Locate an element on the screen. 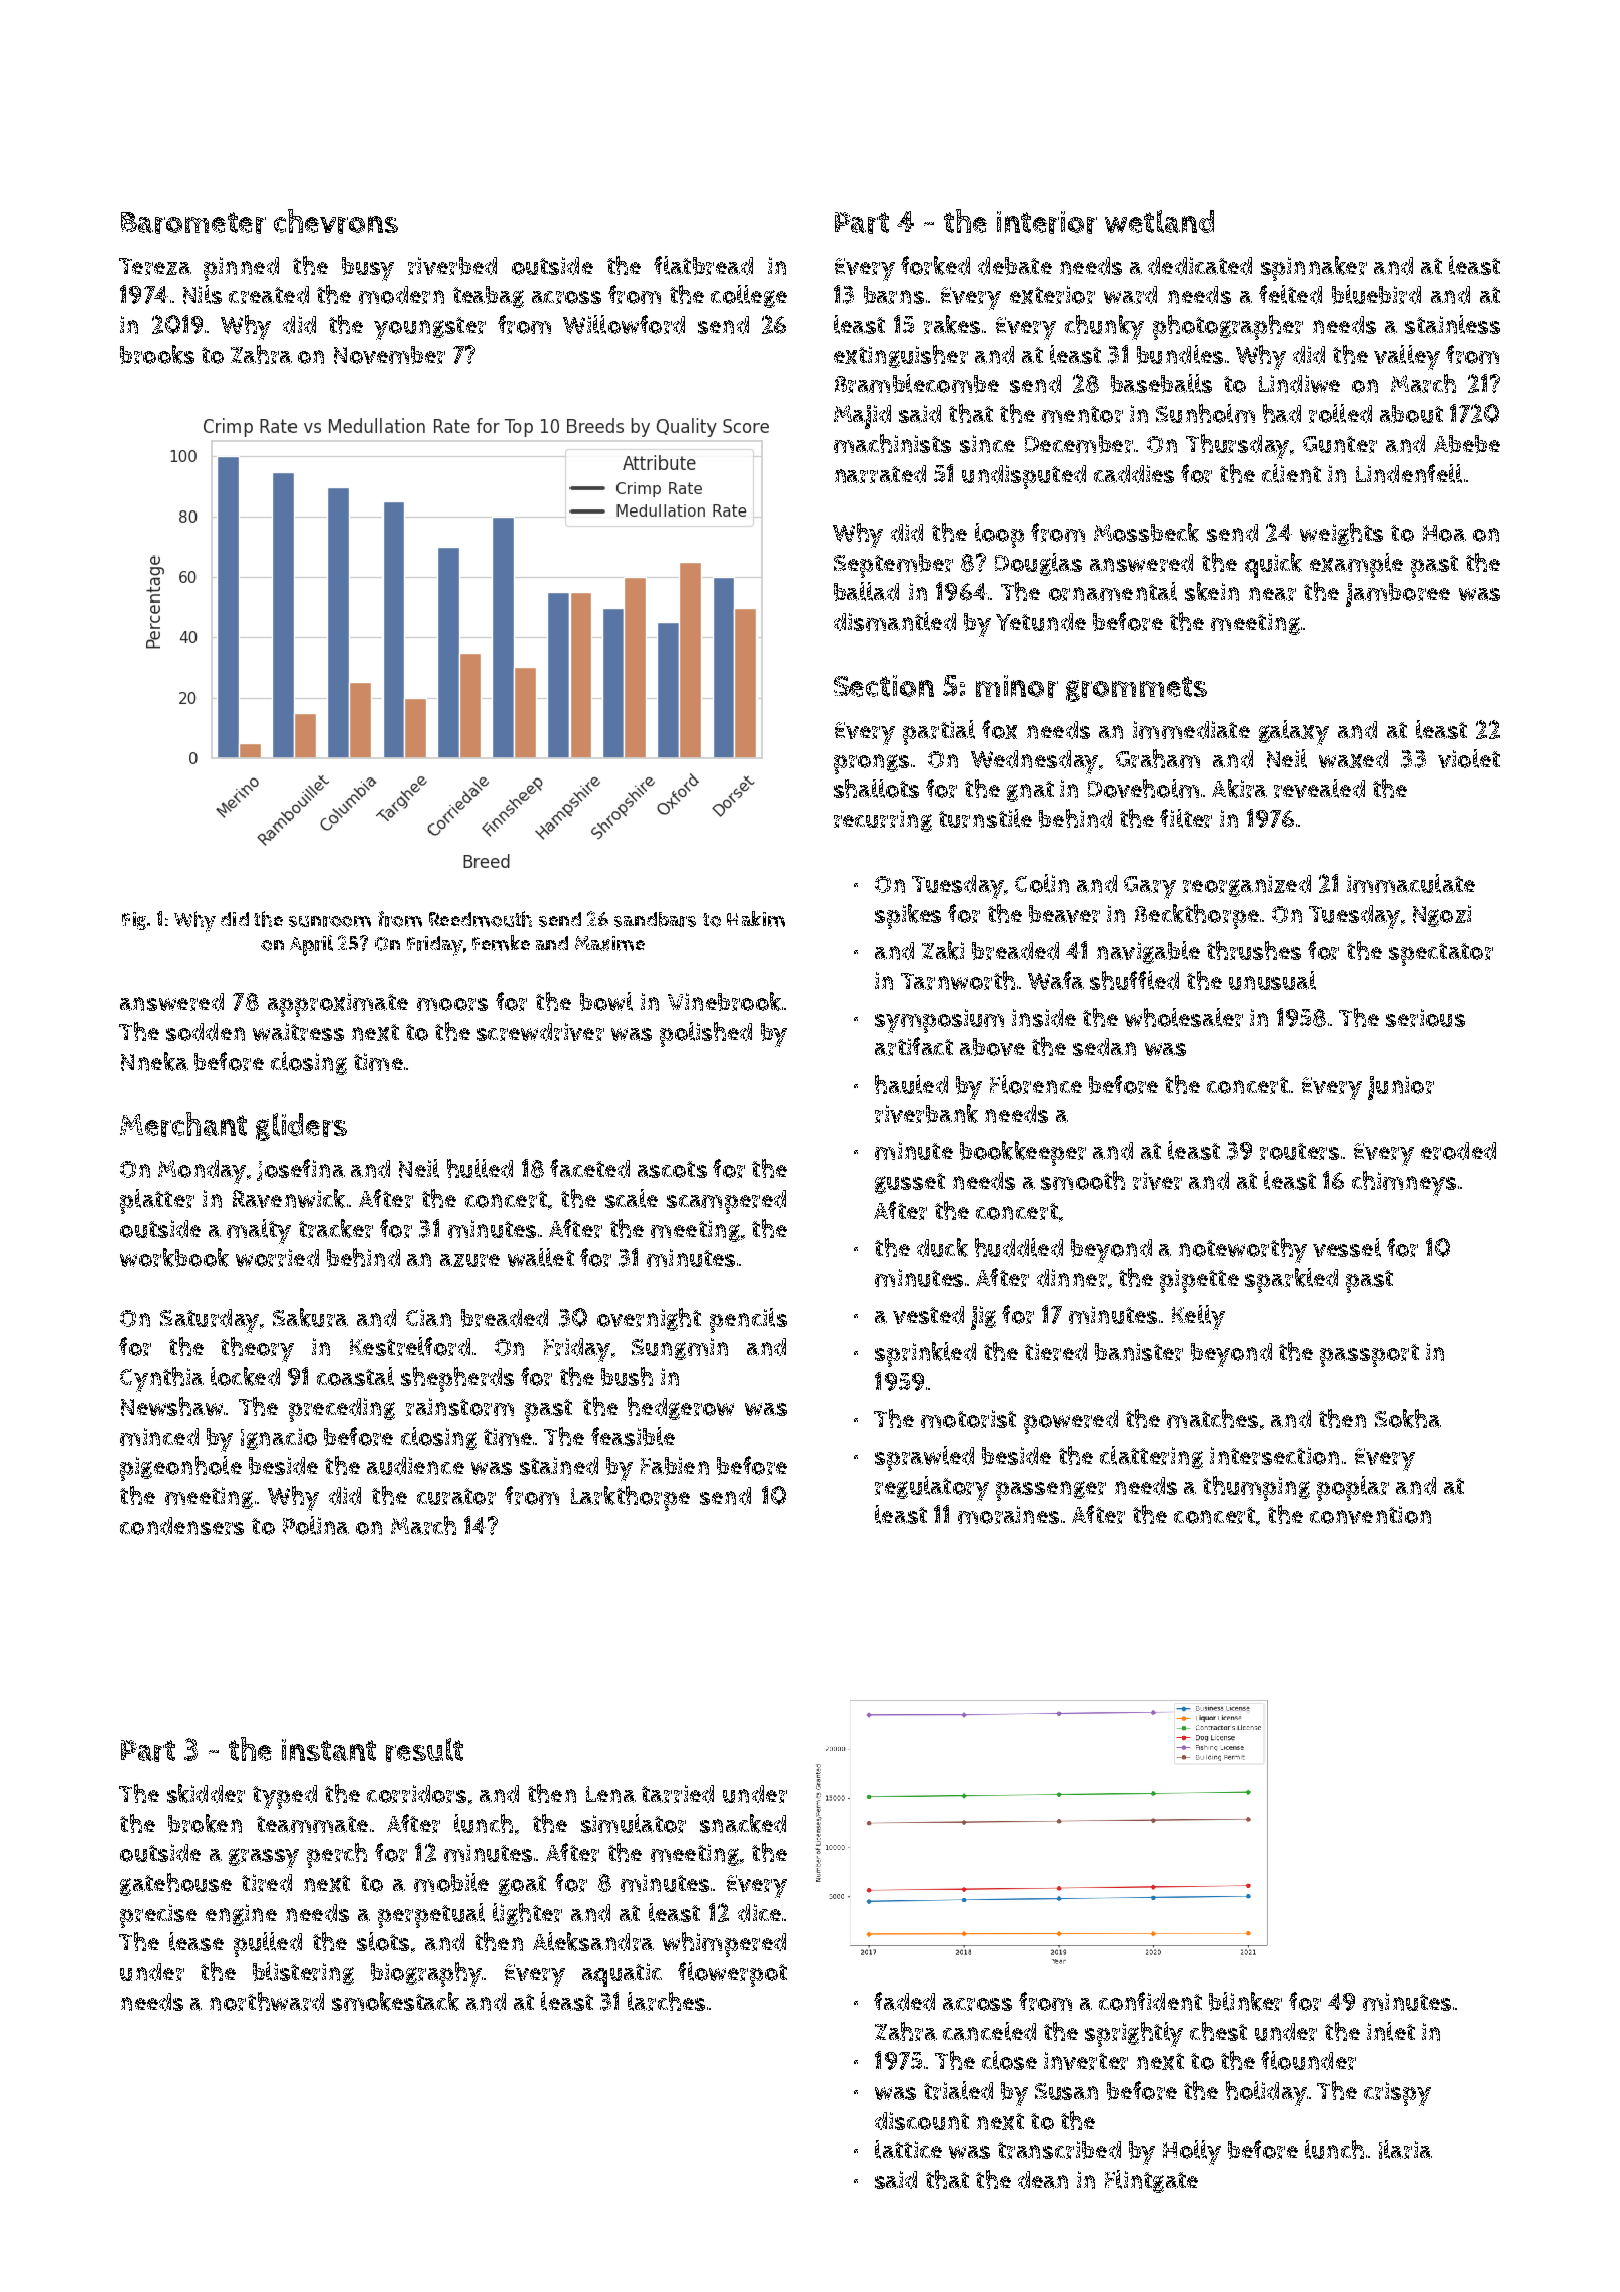 This screenshot has width=1620, height=2292. bookkeeper is located at coordinates (1023, 1153).
